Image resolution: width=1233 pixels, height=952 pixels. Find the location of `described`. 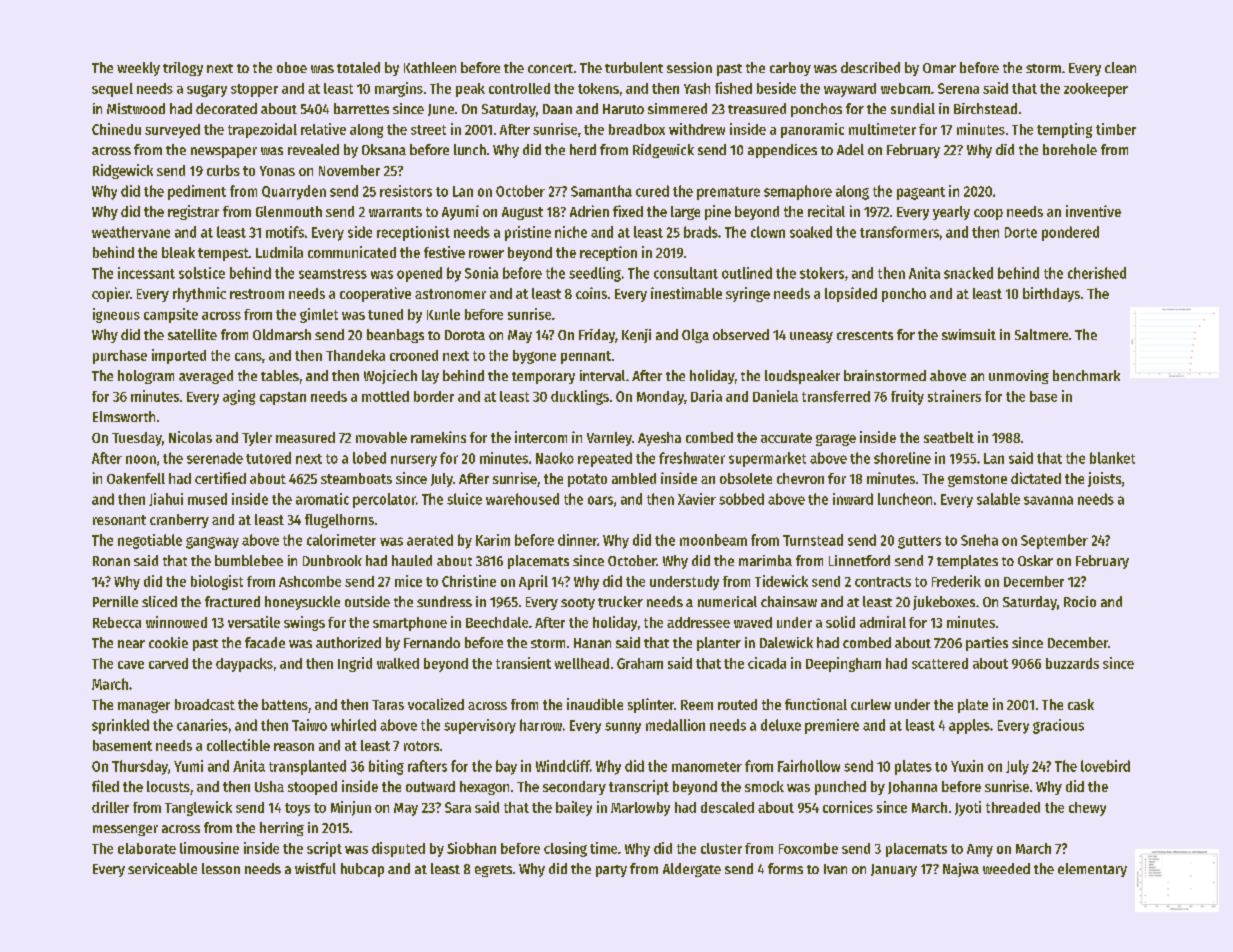

described is located at coordinates (870, 67).
